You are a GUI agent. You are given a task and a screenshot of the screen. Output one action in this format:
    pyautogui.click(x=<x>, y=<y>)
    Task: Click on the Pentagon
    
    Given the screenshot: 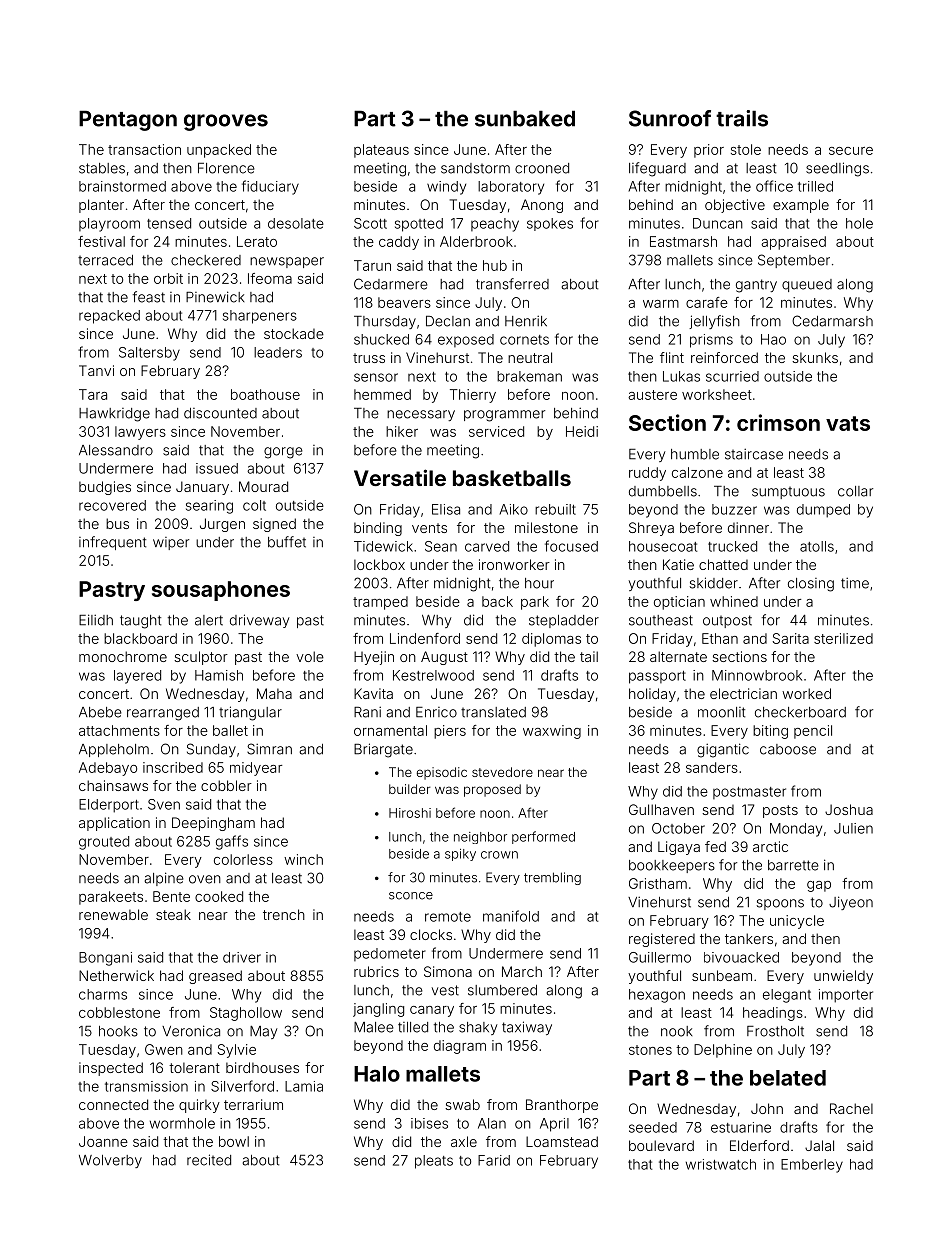 What is the action you would take?
    pyautogui.click(x=128, y=120)
